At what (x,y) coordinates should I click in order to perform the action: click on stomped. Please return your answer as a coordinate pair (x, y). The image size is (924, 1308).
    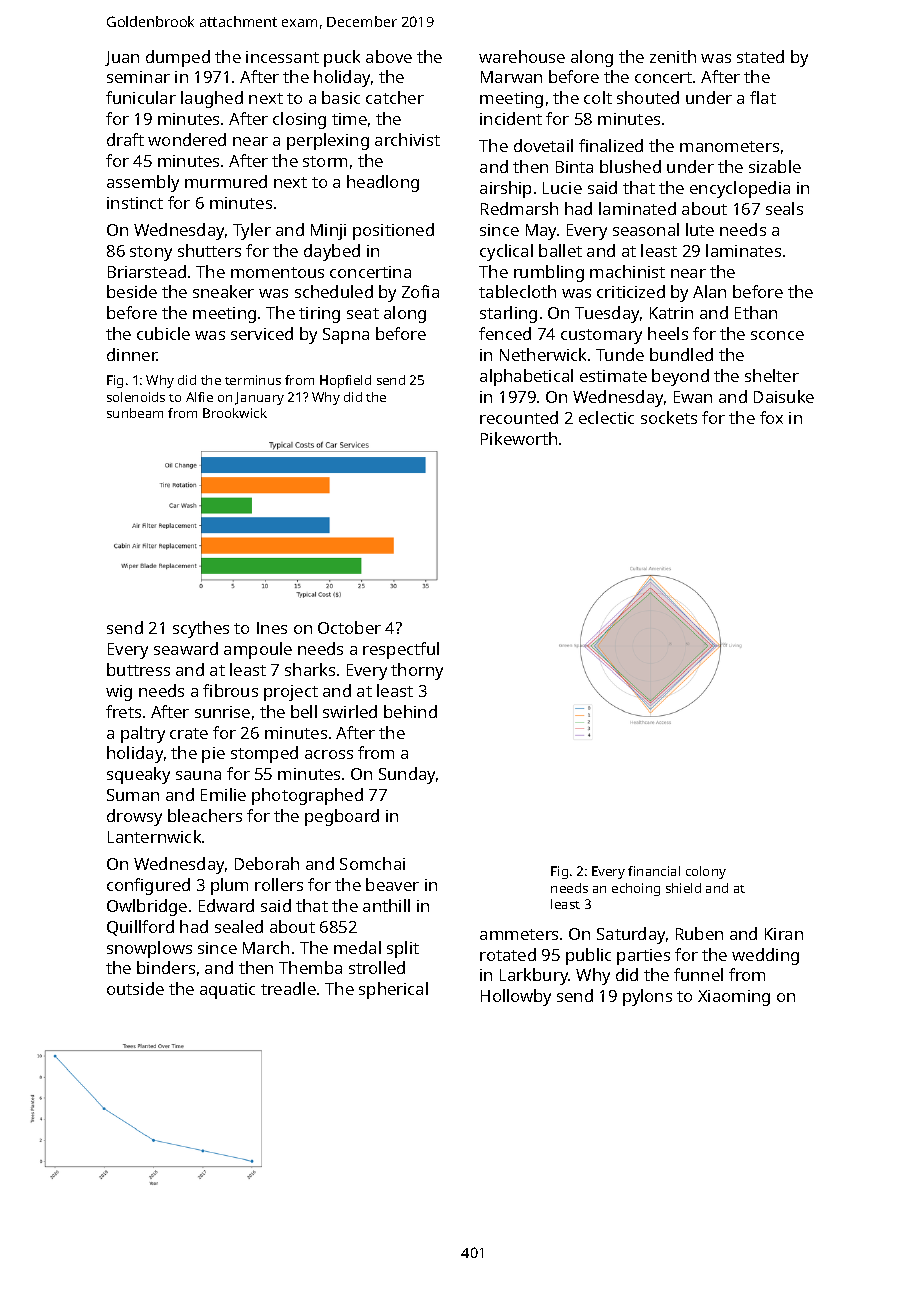
    Looking at the image, I should click on (264, 754).
